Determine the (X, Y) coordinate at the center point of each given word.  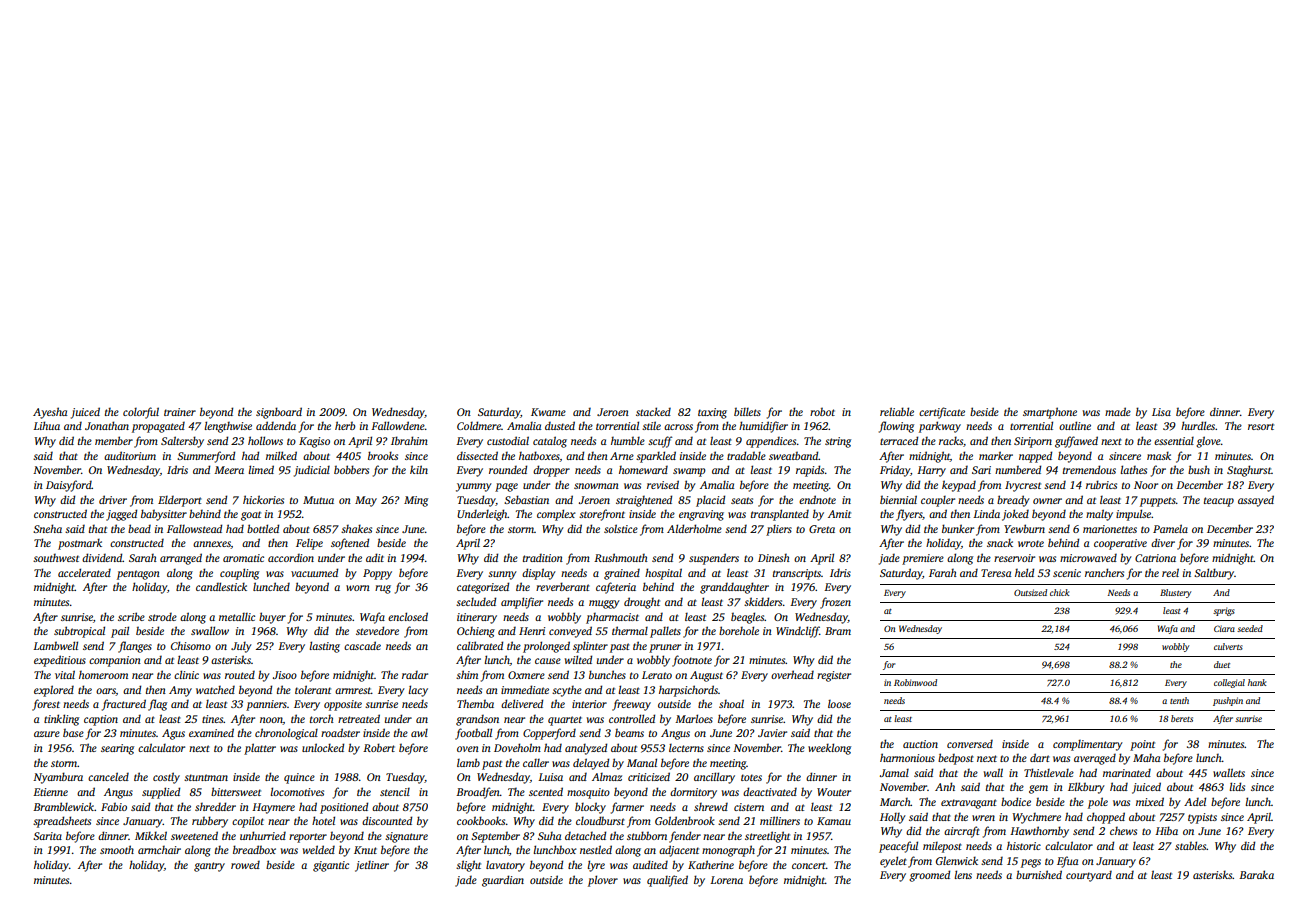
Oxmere (526, 675)
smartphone (1050, 413)
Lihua (46, 425)
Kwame (548, 412)
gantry (209, 867)
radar (415, 675)
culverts (1228, 646)
